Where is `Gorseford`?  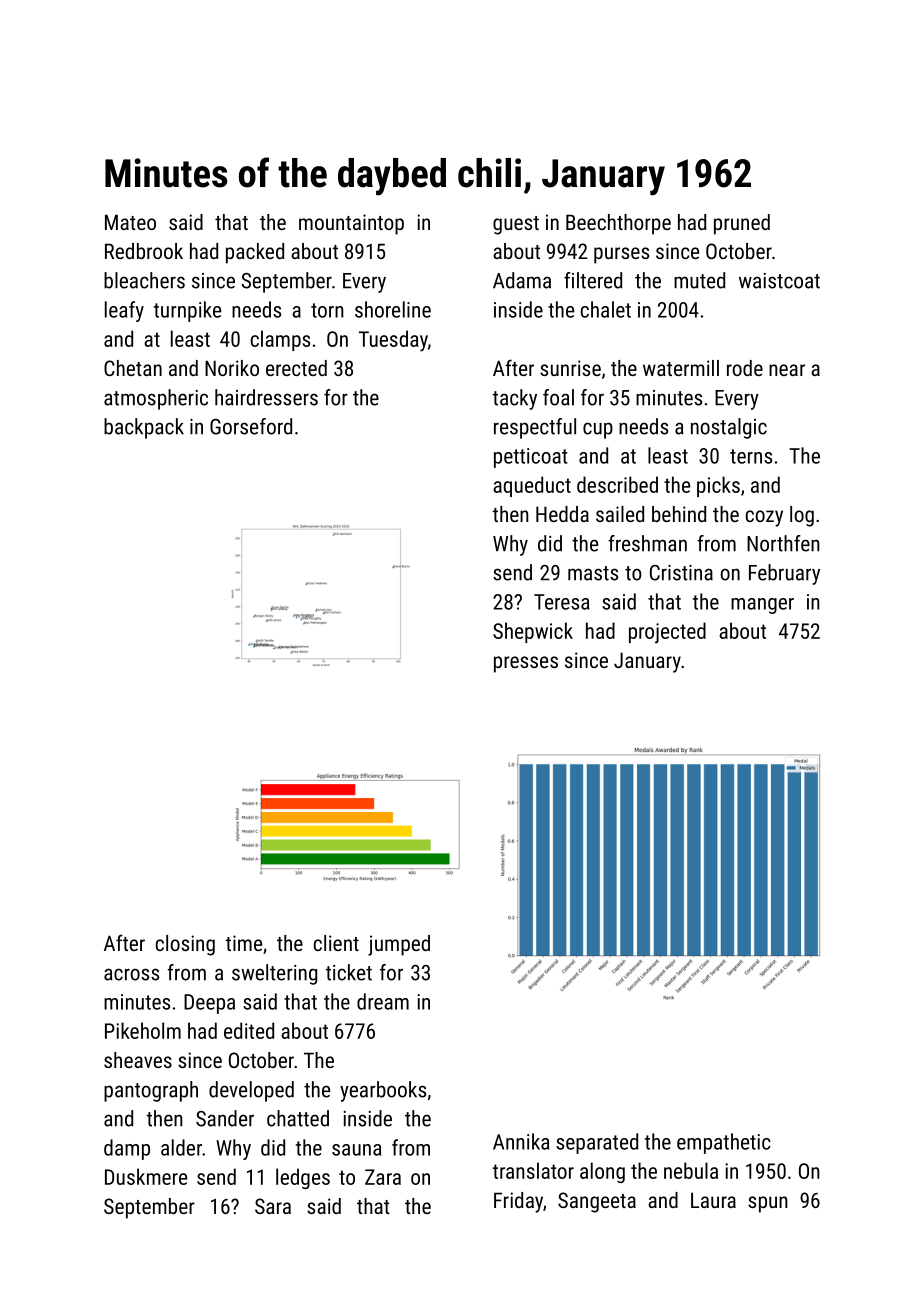 Gorseford is located at coordinates (251, 426).
